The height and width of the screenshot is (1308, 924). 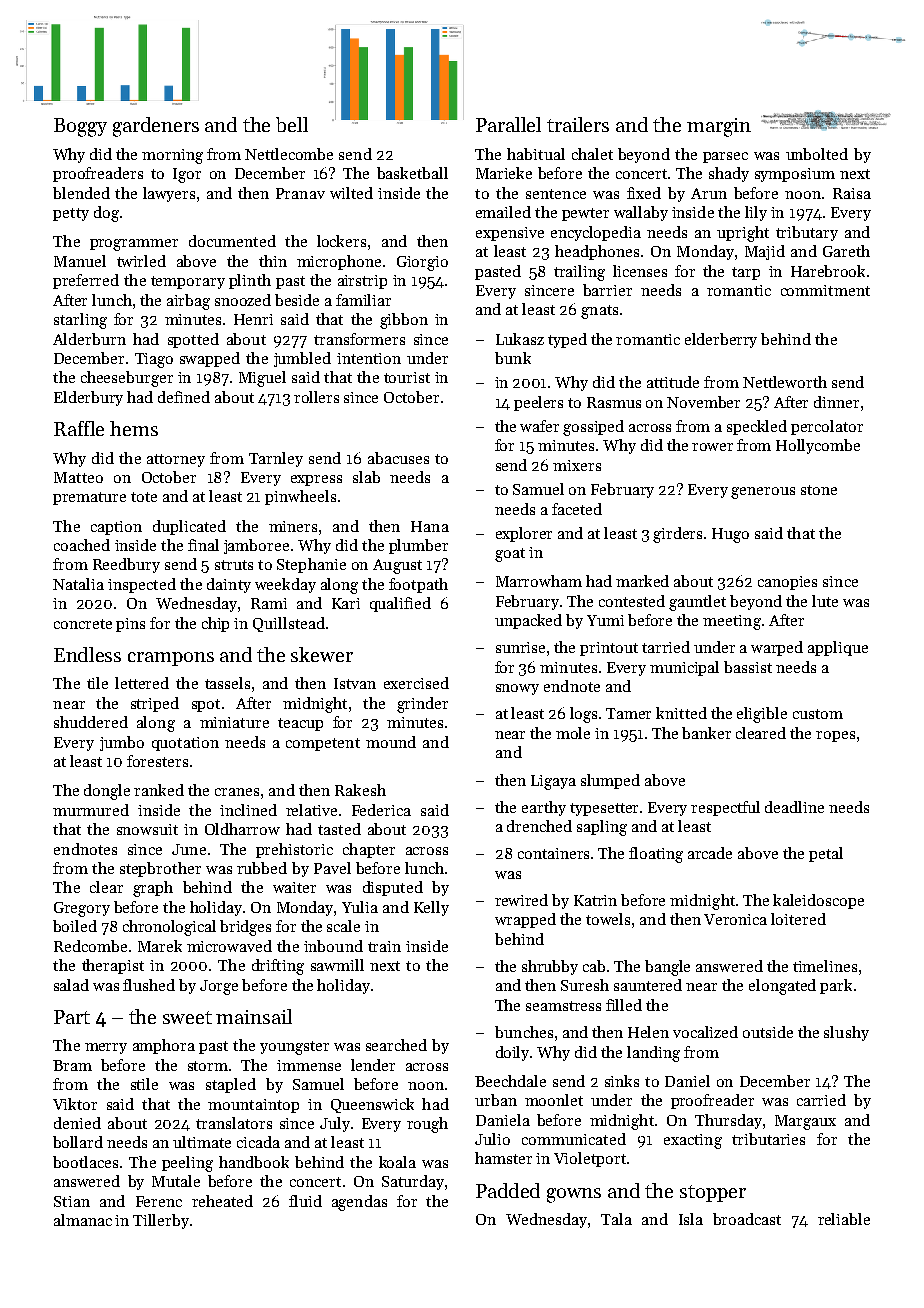 I want to click on cranes, so click(x=237, y=792).
